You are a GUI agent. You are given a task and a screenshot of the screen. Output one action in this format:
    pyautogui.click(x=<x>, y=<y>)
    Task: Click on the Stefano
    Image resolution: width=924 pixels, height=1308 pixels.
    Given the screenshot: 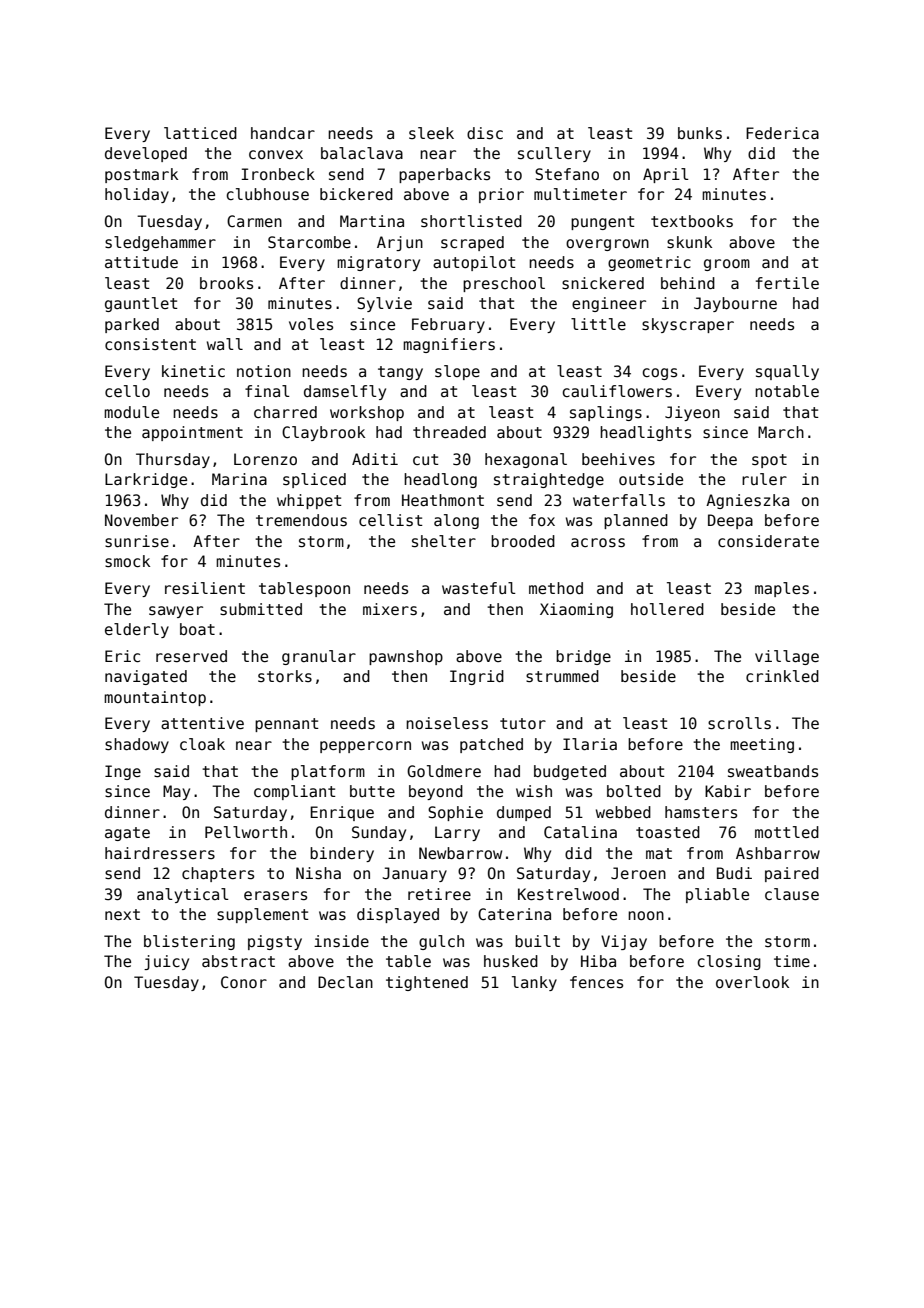 What is the action you would take?
    pyautogui.click(x=567, y=174)
